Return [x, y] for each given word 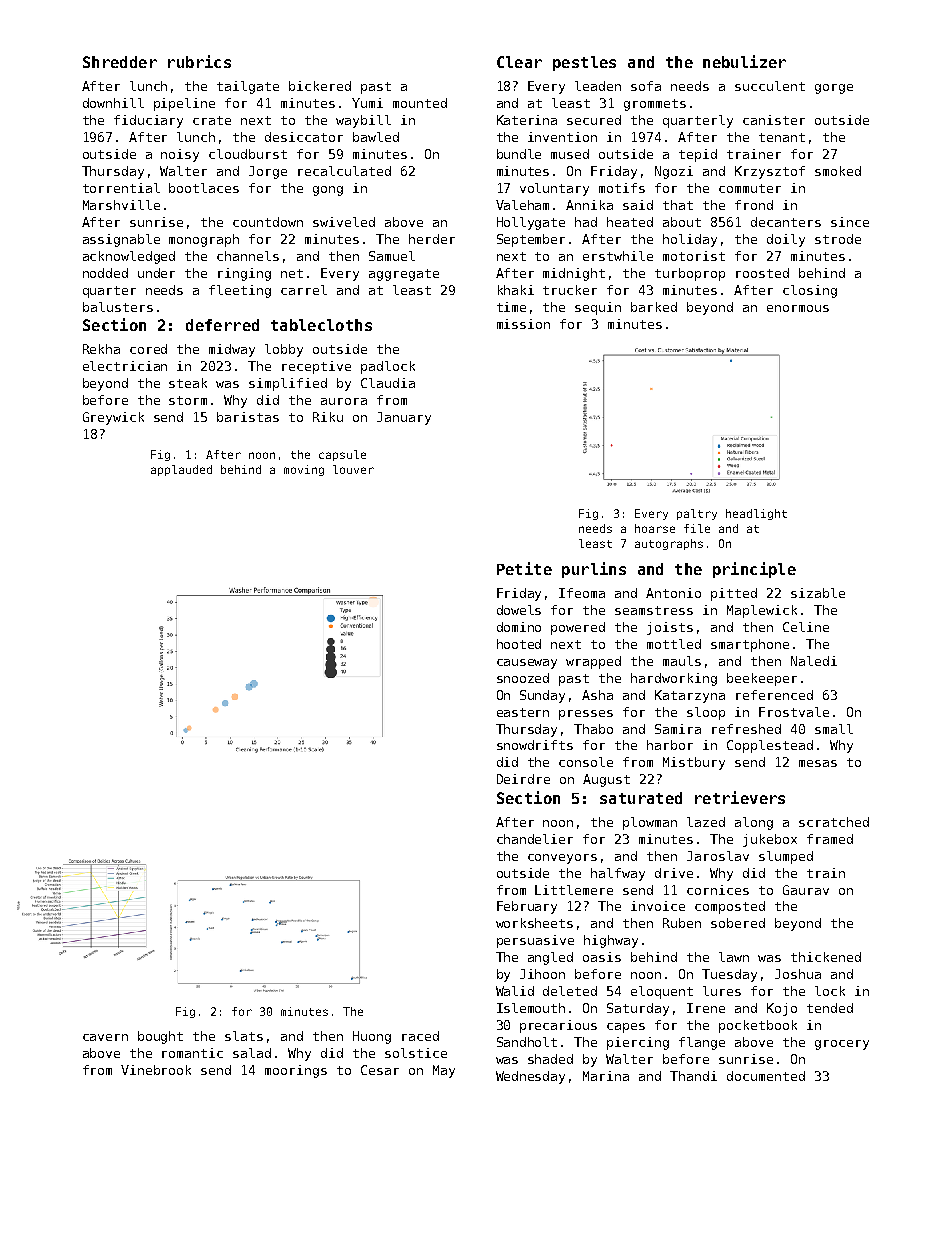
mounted [420, 103]
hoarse [655, 528]
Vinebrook [156, 1070]
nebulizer [744, 61]
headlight [756, 514]
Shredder [120, 62]
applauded [181, 470]
